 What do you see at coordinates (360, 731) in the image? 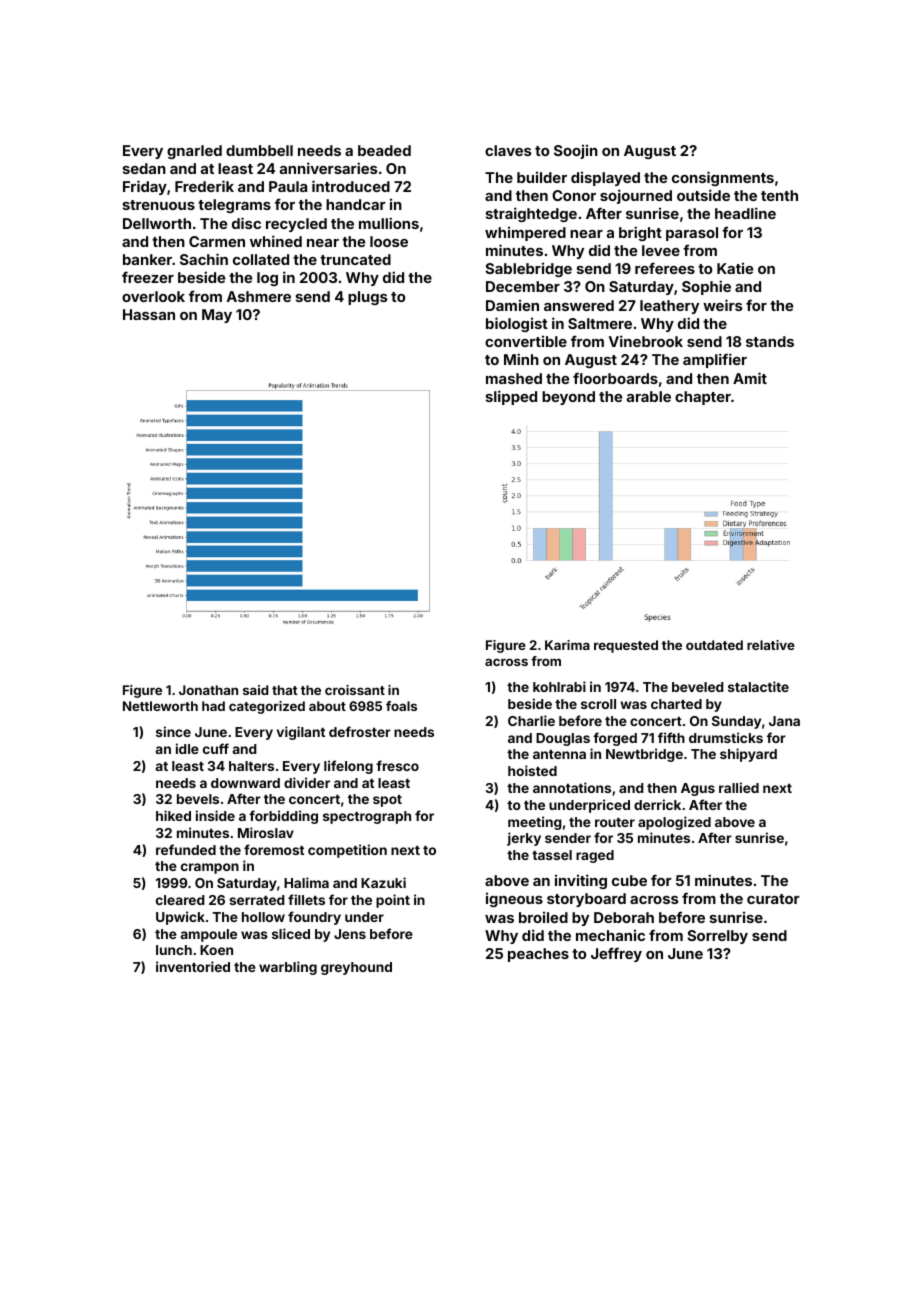
I see `defroster` at bounding box center [360, 731].
